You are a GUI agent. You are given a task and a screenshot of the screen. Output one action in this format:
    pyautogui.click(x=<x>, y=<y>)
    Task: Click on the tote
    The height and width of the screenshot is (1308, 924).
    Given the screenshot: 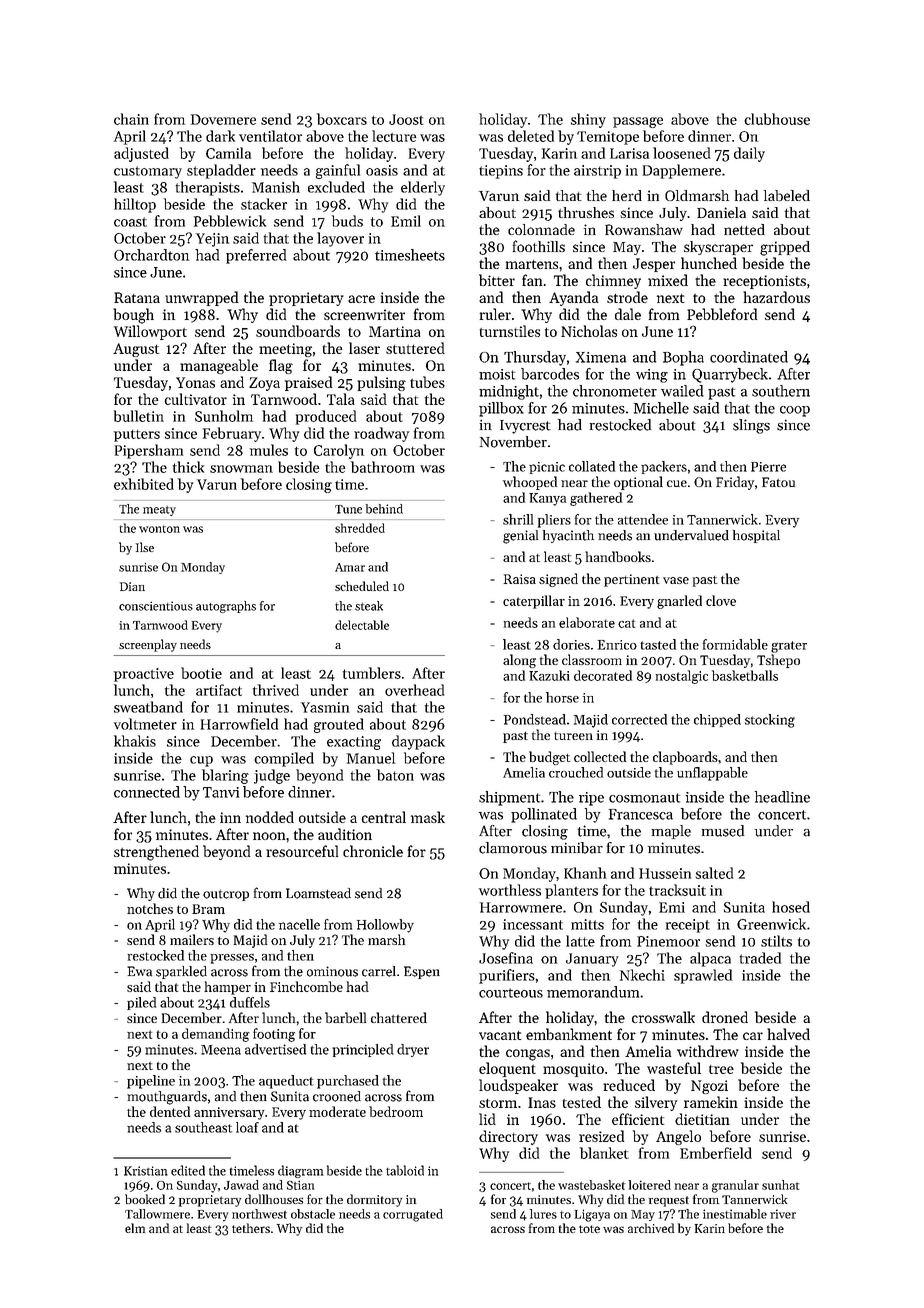 What is the action you would take?
    pyautogui.click(x=589, y=1229)
